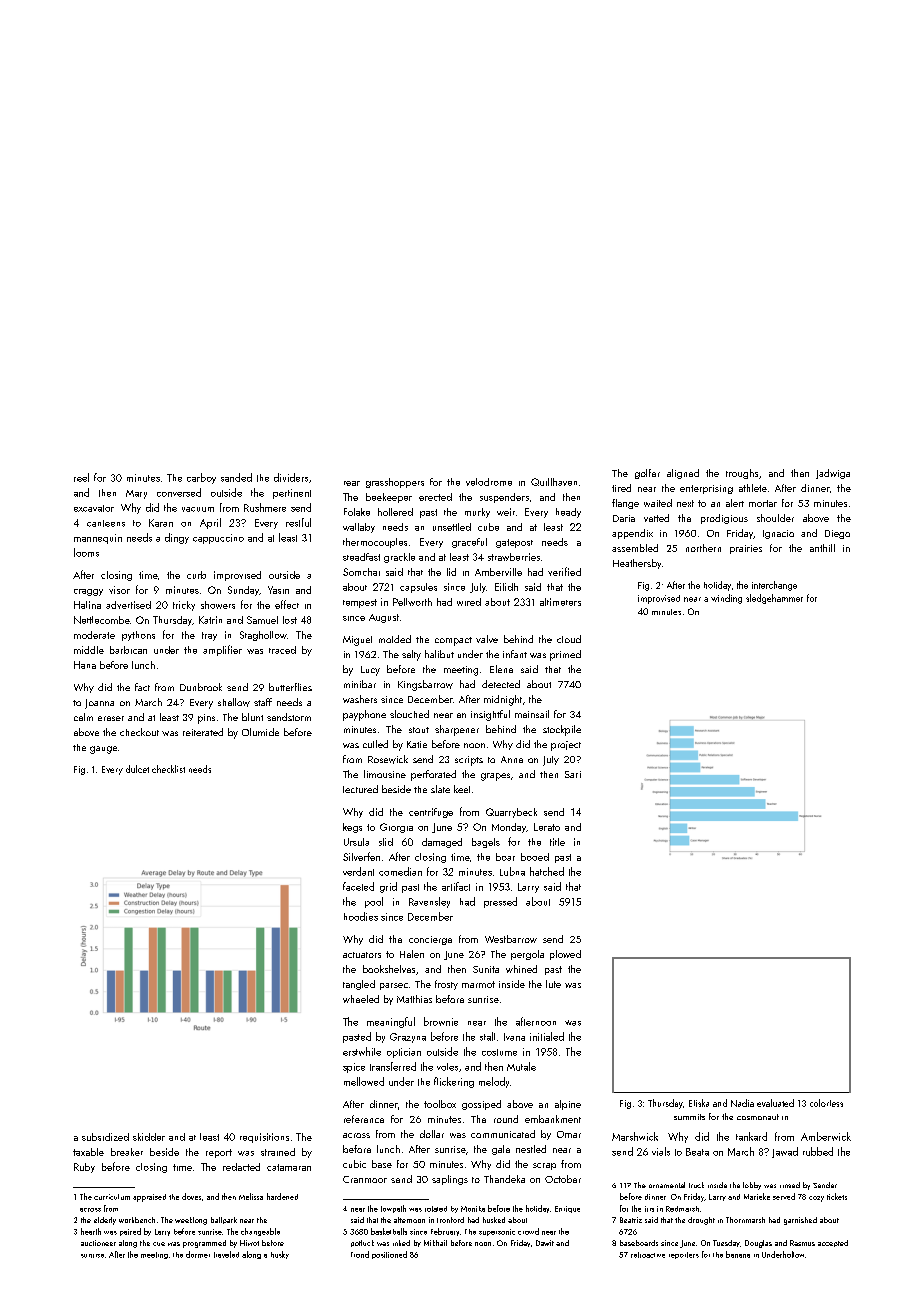  I want to click on Mikhail, so click(435, 1243).
